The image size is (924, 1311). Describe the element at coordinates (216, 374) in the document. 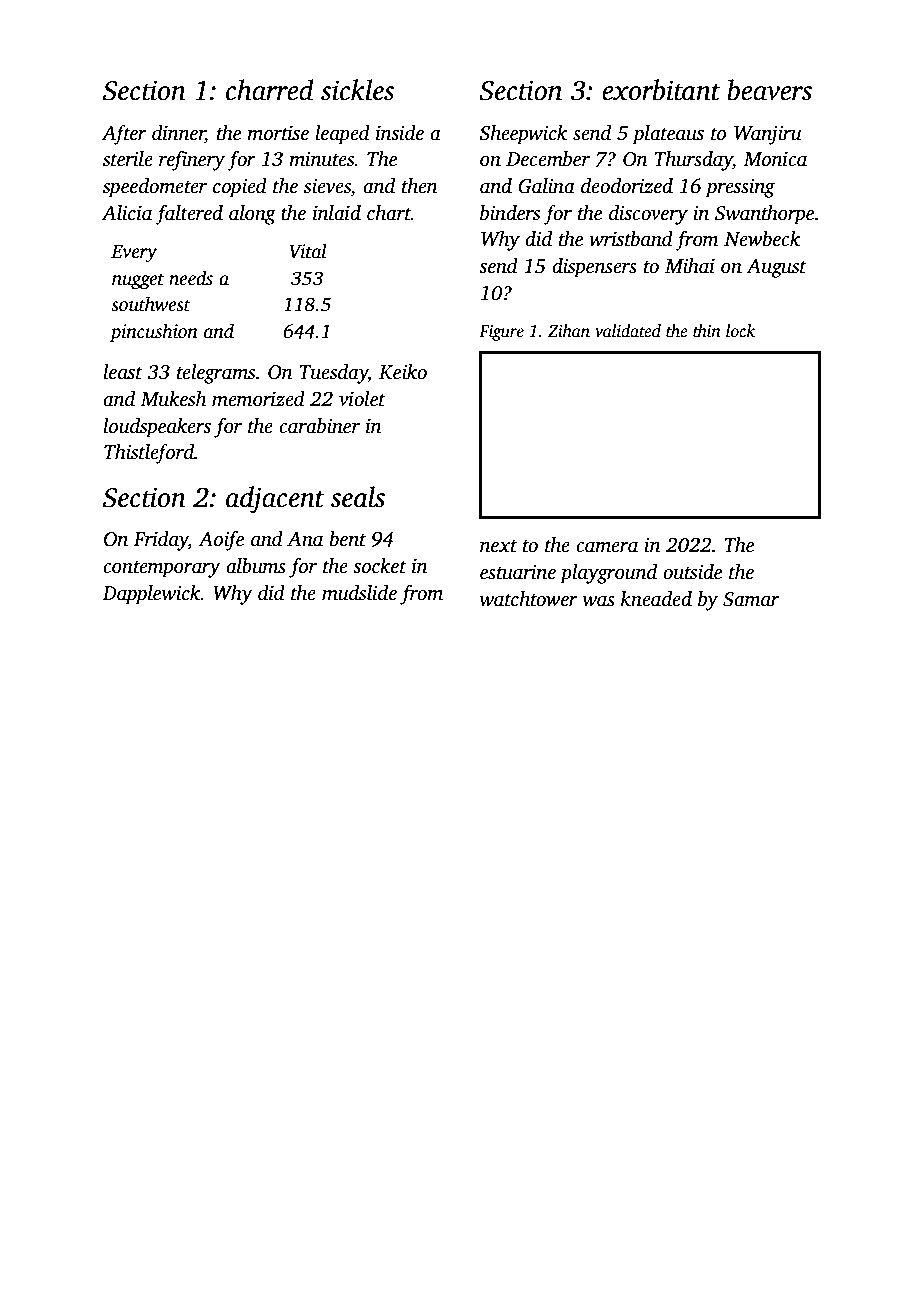

I see `telegrams` at that location.
